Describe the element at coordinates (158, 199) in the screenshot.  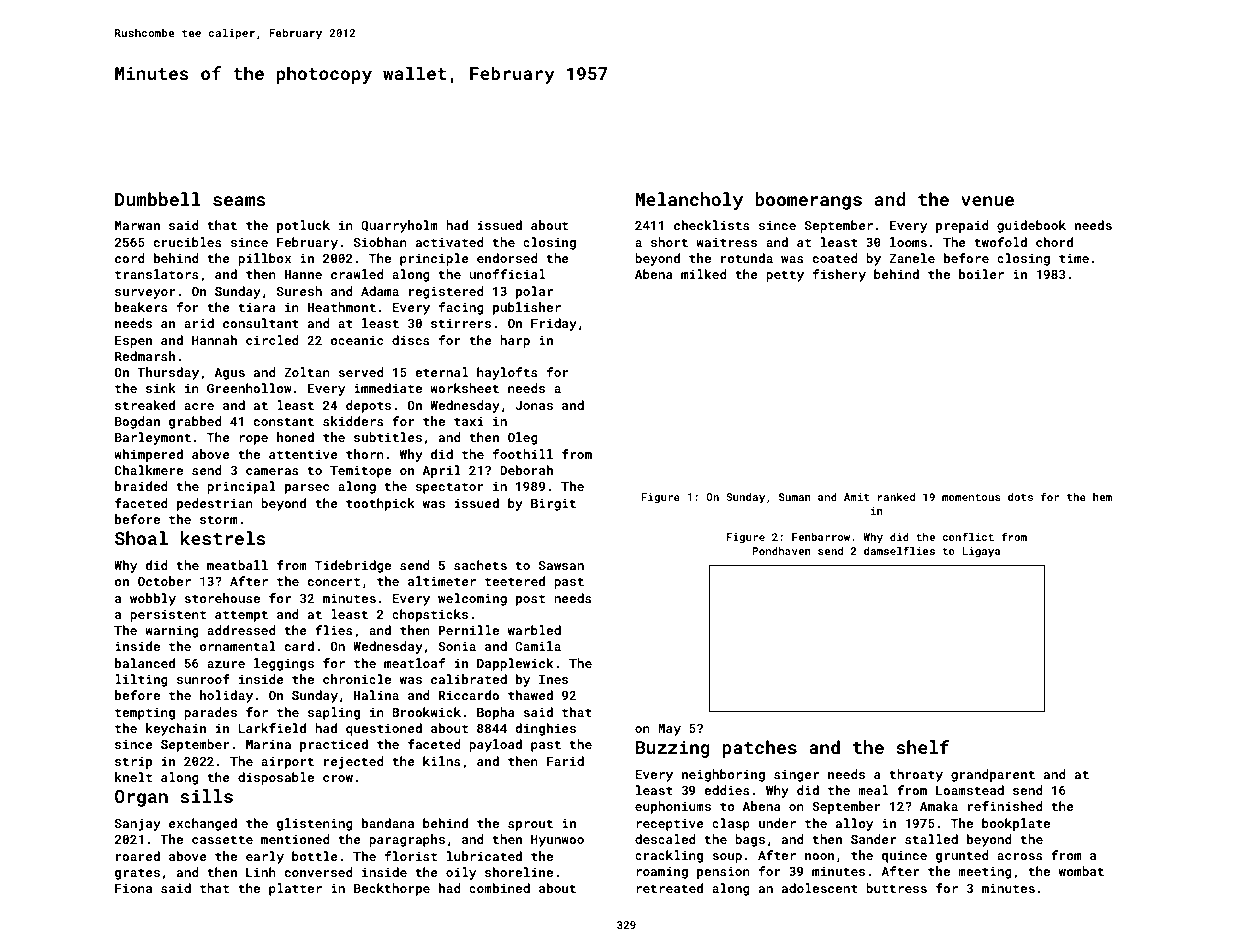
I see `Dumbbell` at that location.
